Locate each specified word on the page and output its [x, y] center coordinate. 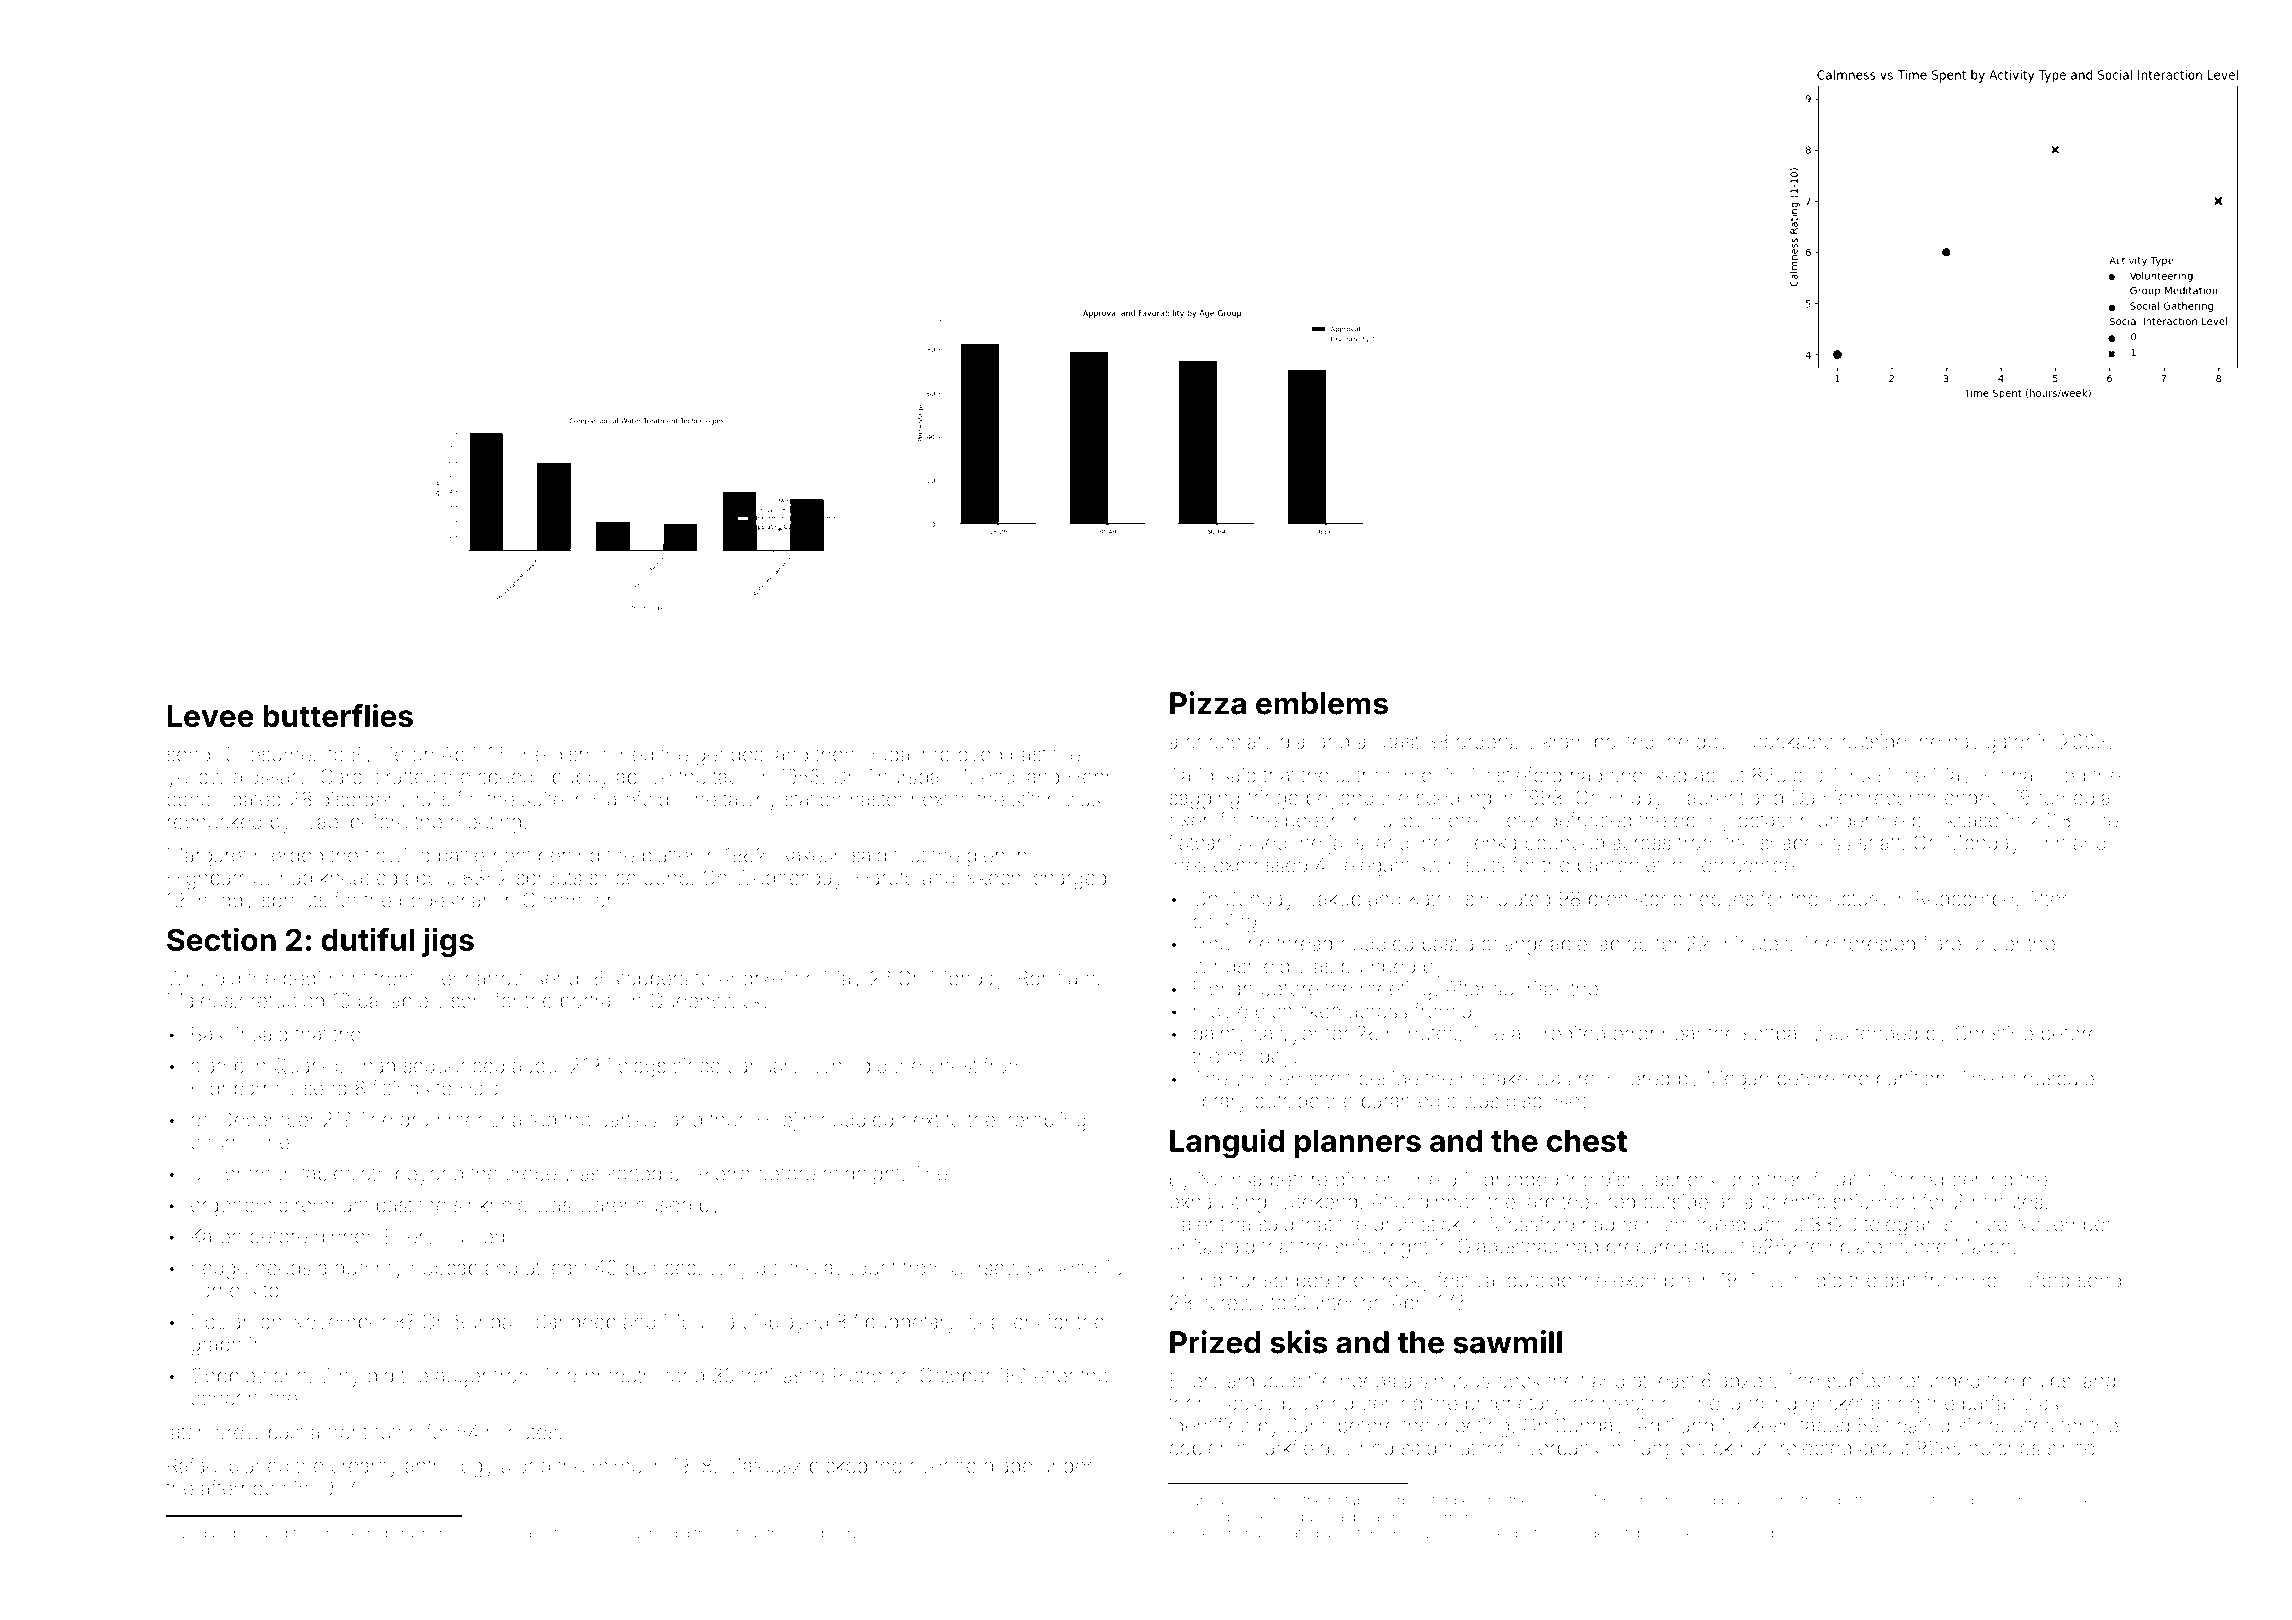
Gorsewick [998, 1267]
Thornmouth [598, 1375]
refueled [288, 1000]
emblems [1322, 703]
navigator [1990, 743]
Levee [211, 716]
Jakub [1334, 898]
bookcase [1956, 820]
